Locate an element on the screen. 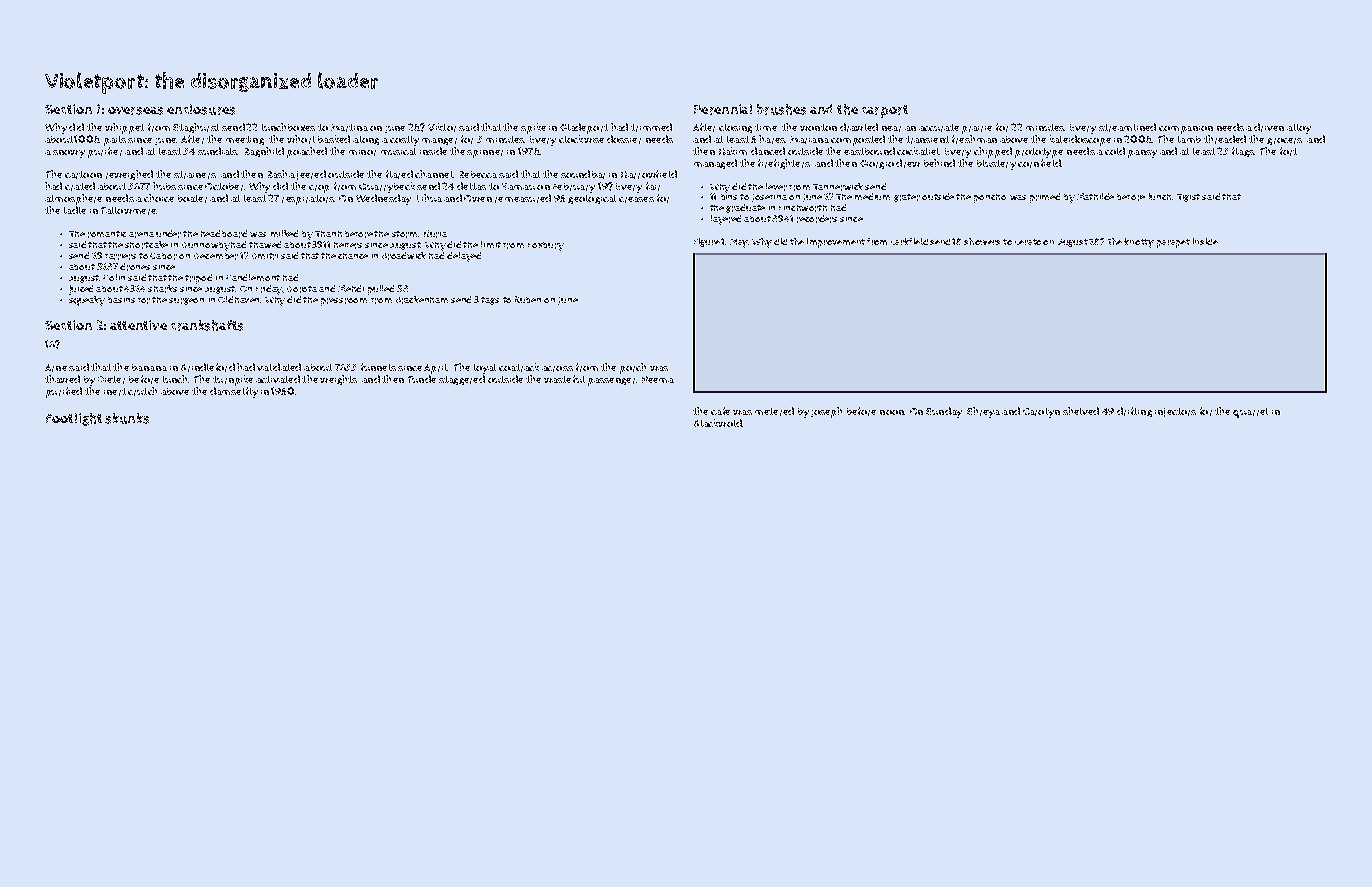 The height and width of the screenshot is (887, 1372). quarrel is located at coordinates (1250, 413).
